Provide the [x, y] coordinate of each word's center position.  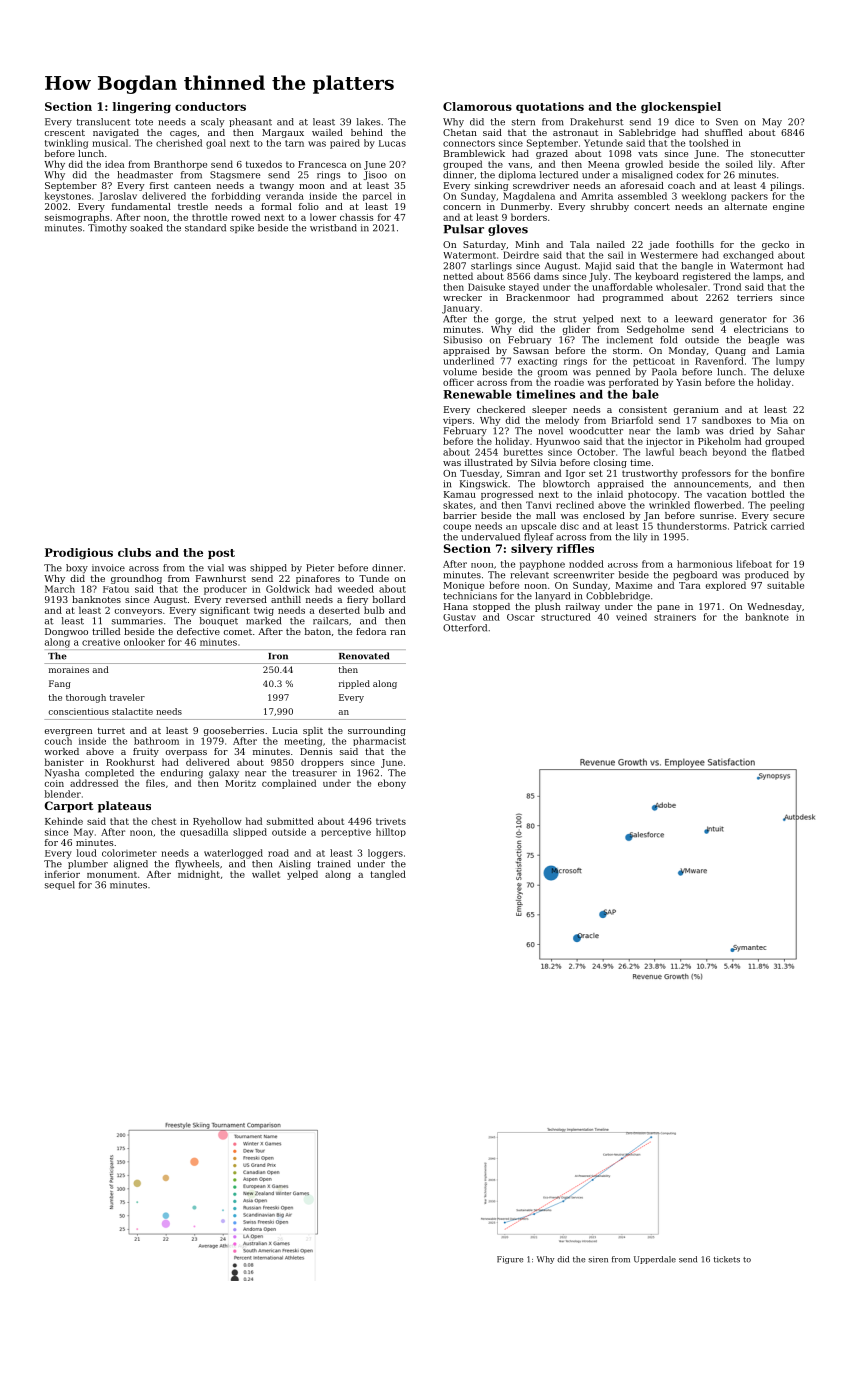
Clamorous [477, 106]
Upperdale [655, 1260]
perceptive [346, 833]
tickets [727, 1259]
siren [598, 1259]
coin [54, 783]
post [221, 554]
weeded [356, 589]
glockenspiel [681, 108]
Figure [510, 1260]
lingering [142, 108]
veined [631, 617]
